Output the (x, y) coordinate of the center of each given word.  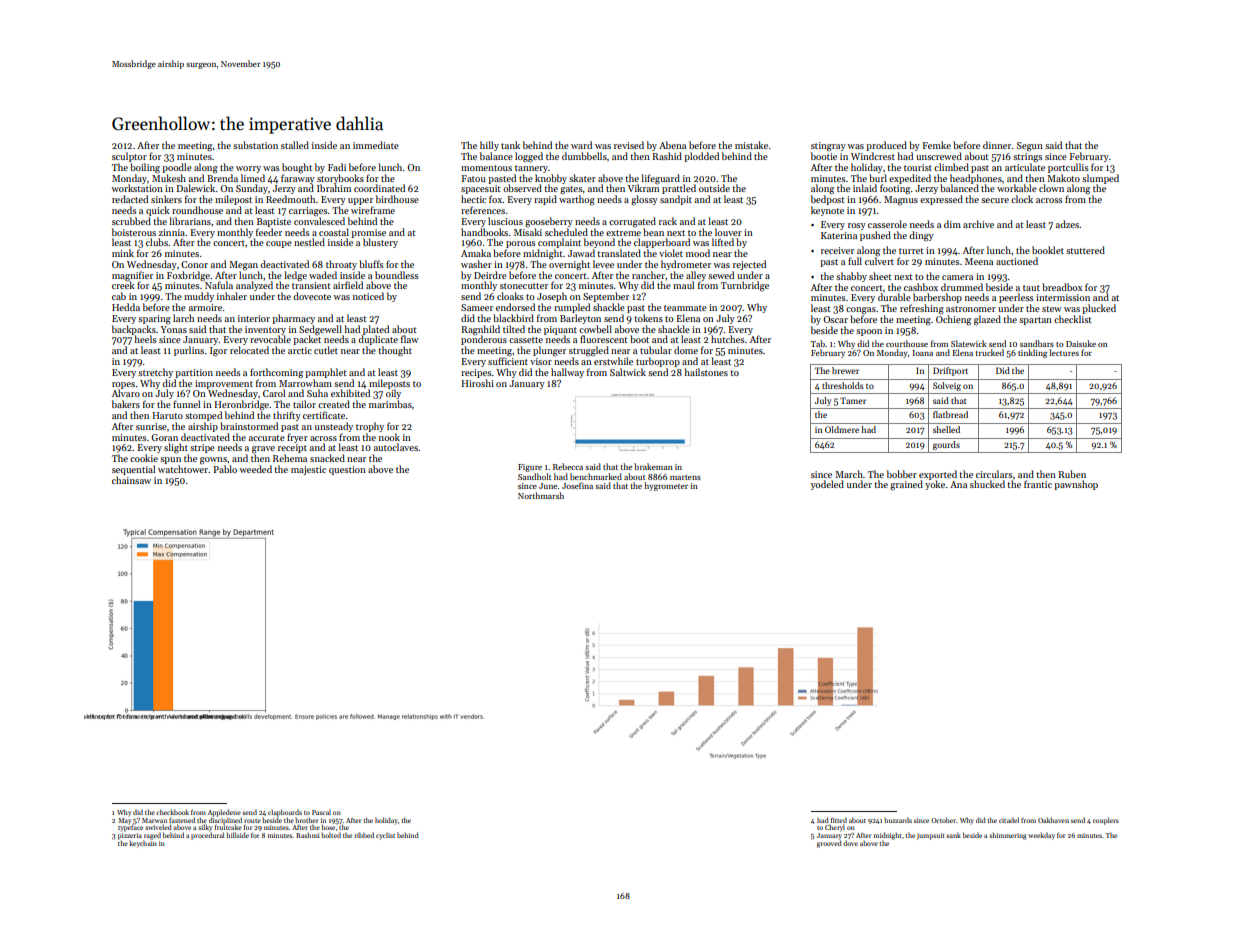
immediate (376, 145)
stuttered (1085, 250)
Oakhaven (1053, 820)
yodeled (827, 485)
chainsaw (131, 480)
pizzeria (130, 836)
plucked (1099, 309)
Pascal (321, 812)
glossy (644, 200)
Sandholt (534, 476)
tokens (648, 318)
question (347, 470)
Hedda (126, 307)
